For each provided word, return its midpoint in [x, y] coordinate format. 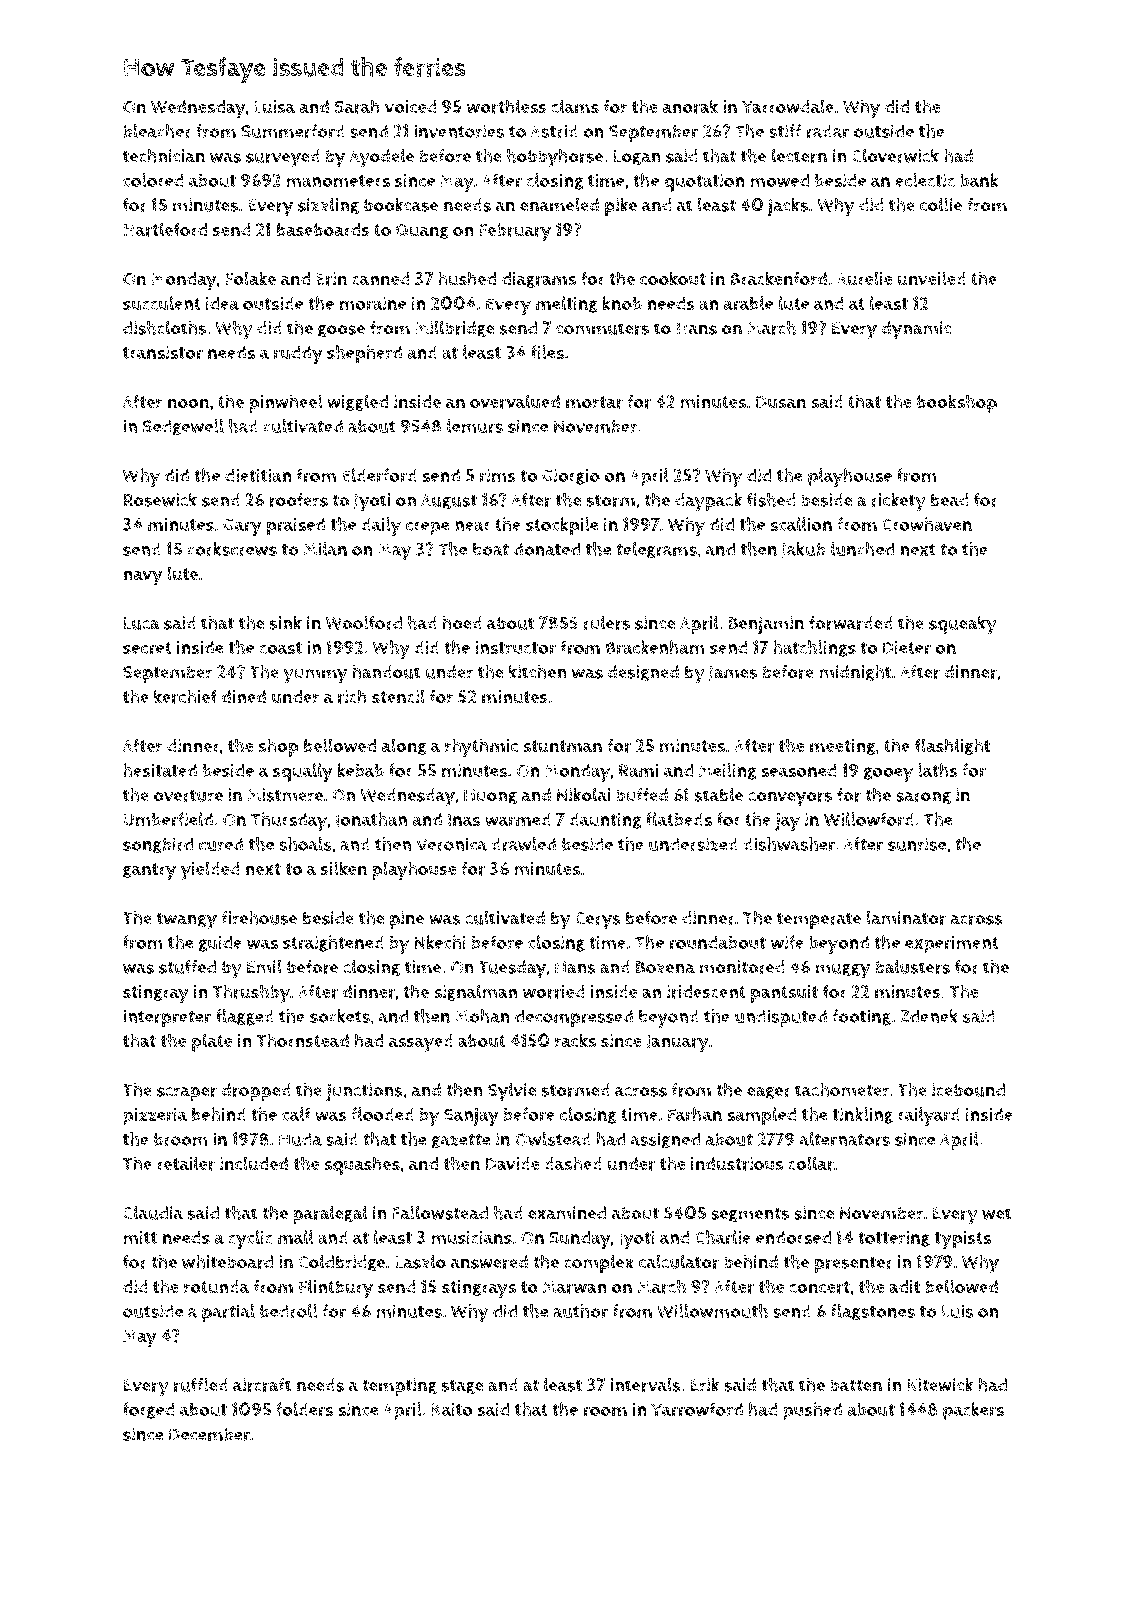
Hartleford [165, 229]
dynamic [916, 330]
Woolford [364, 622]
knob [622, 303]
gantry [149, 872]
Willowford [869, 819]
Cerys [598, 921]
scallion [801, 524]
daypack [708, 502]
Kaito [452, 1409]
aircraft [262, 1385]
